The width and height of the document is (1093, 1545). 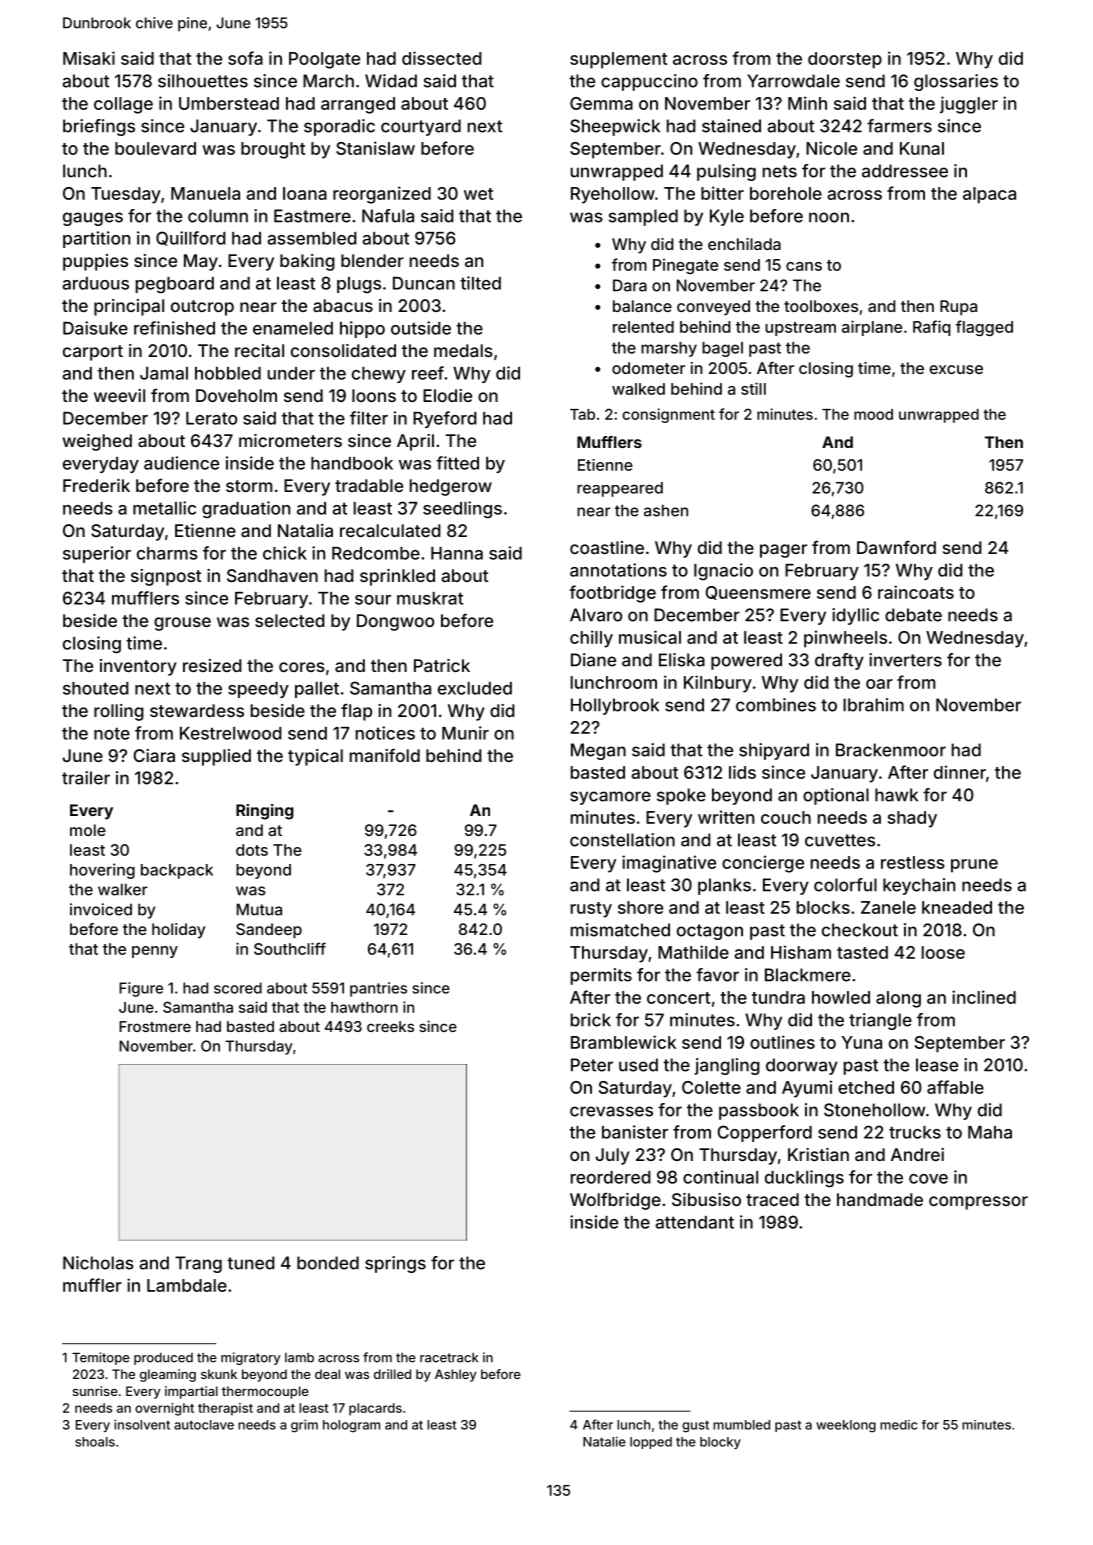 What do you see at coordinates (252, 850) in the document?
I see `dots` at bounding box center [252, 850].
